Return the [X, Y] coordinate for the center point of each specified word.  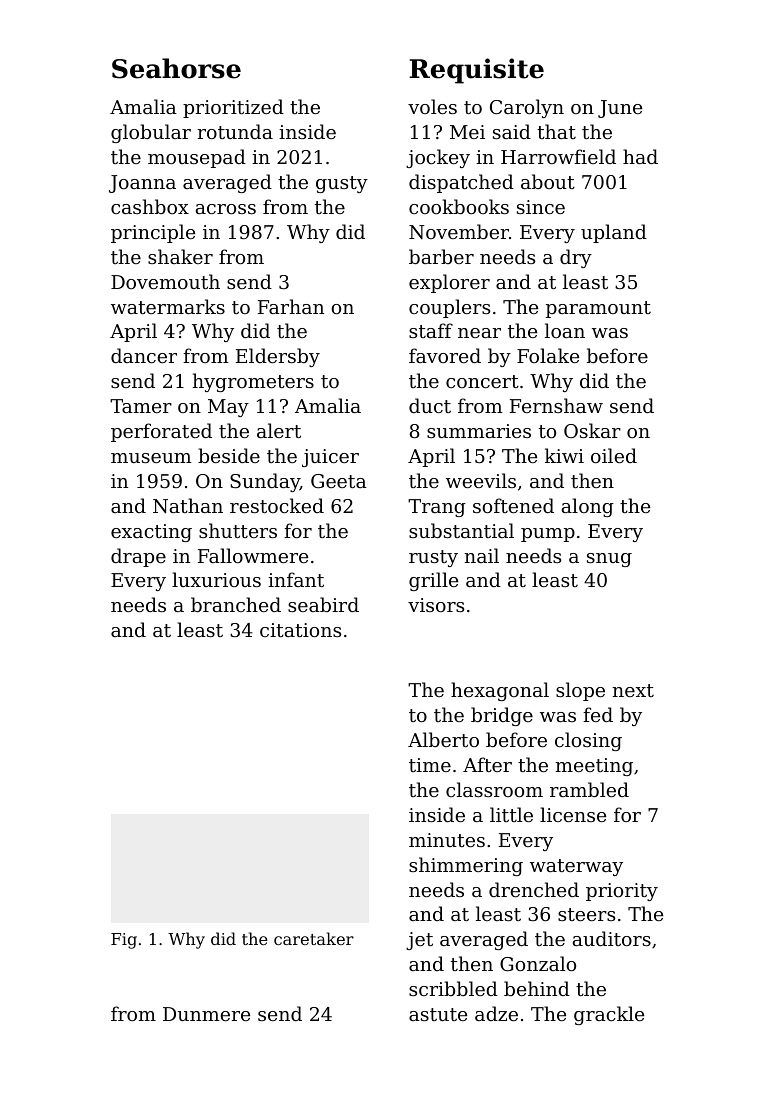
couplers [449, 308]
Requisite [476, 71]
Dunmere [206, 1014]
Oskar [592, 430]
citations [300, 630]
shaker [180, 256]
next [633, 690]
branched [236, 604]
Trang [437, 508]
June [620, 109]
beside [229, 455]
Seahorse [176, 68]
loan [565, 330]
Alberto [443, 739]
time [430, 765]
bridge [502, 716]
